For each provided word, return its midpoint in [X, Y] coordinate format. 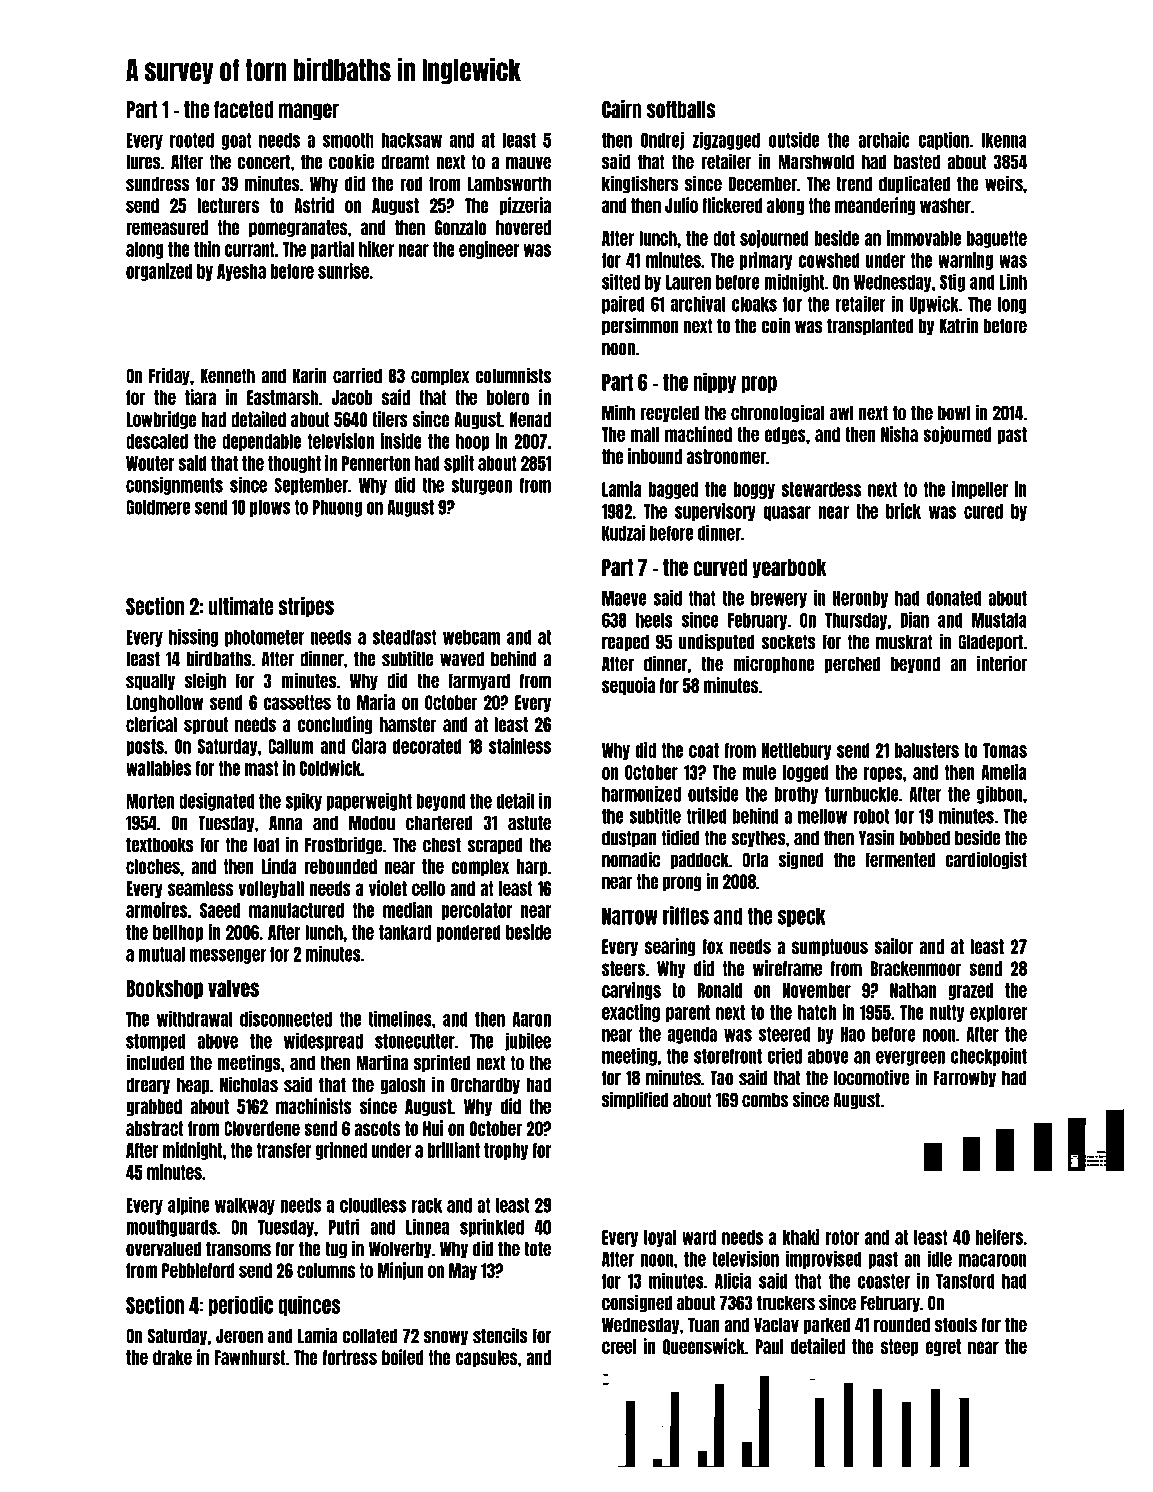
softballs [681, 109]
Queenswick [703, 1346]
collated [370, 1336]
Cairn [621, 109]
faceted [243, 109]
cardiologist [986, 860]
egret [943, 1347]
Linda [279, 866]
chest [442, 845]
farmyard [479, 682]
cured [983, 511]
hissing [193, 638]
